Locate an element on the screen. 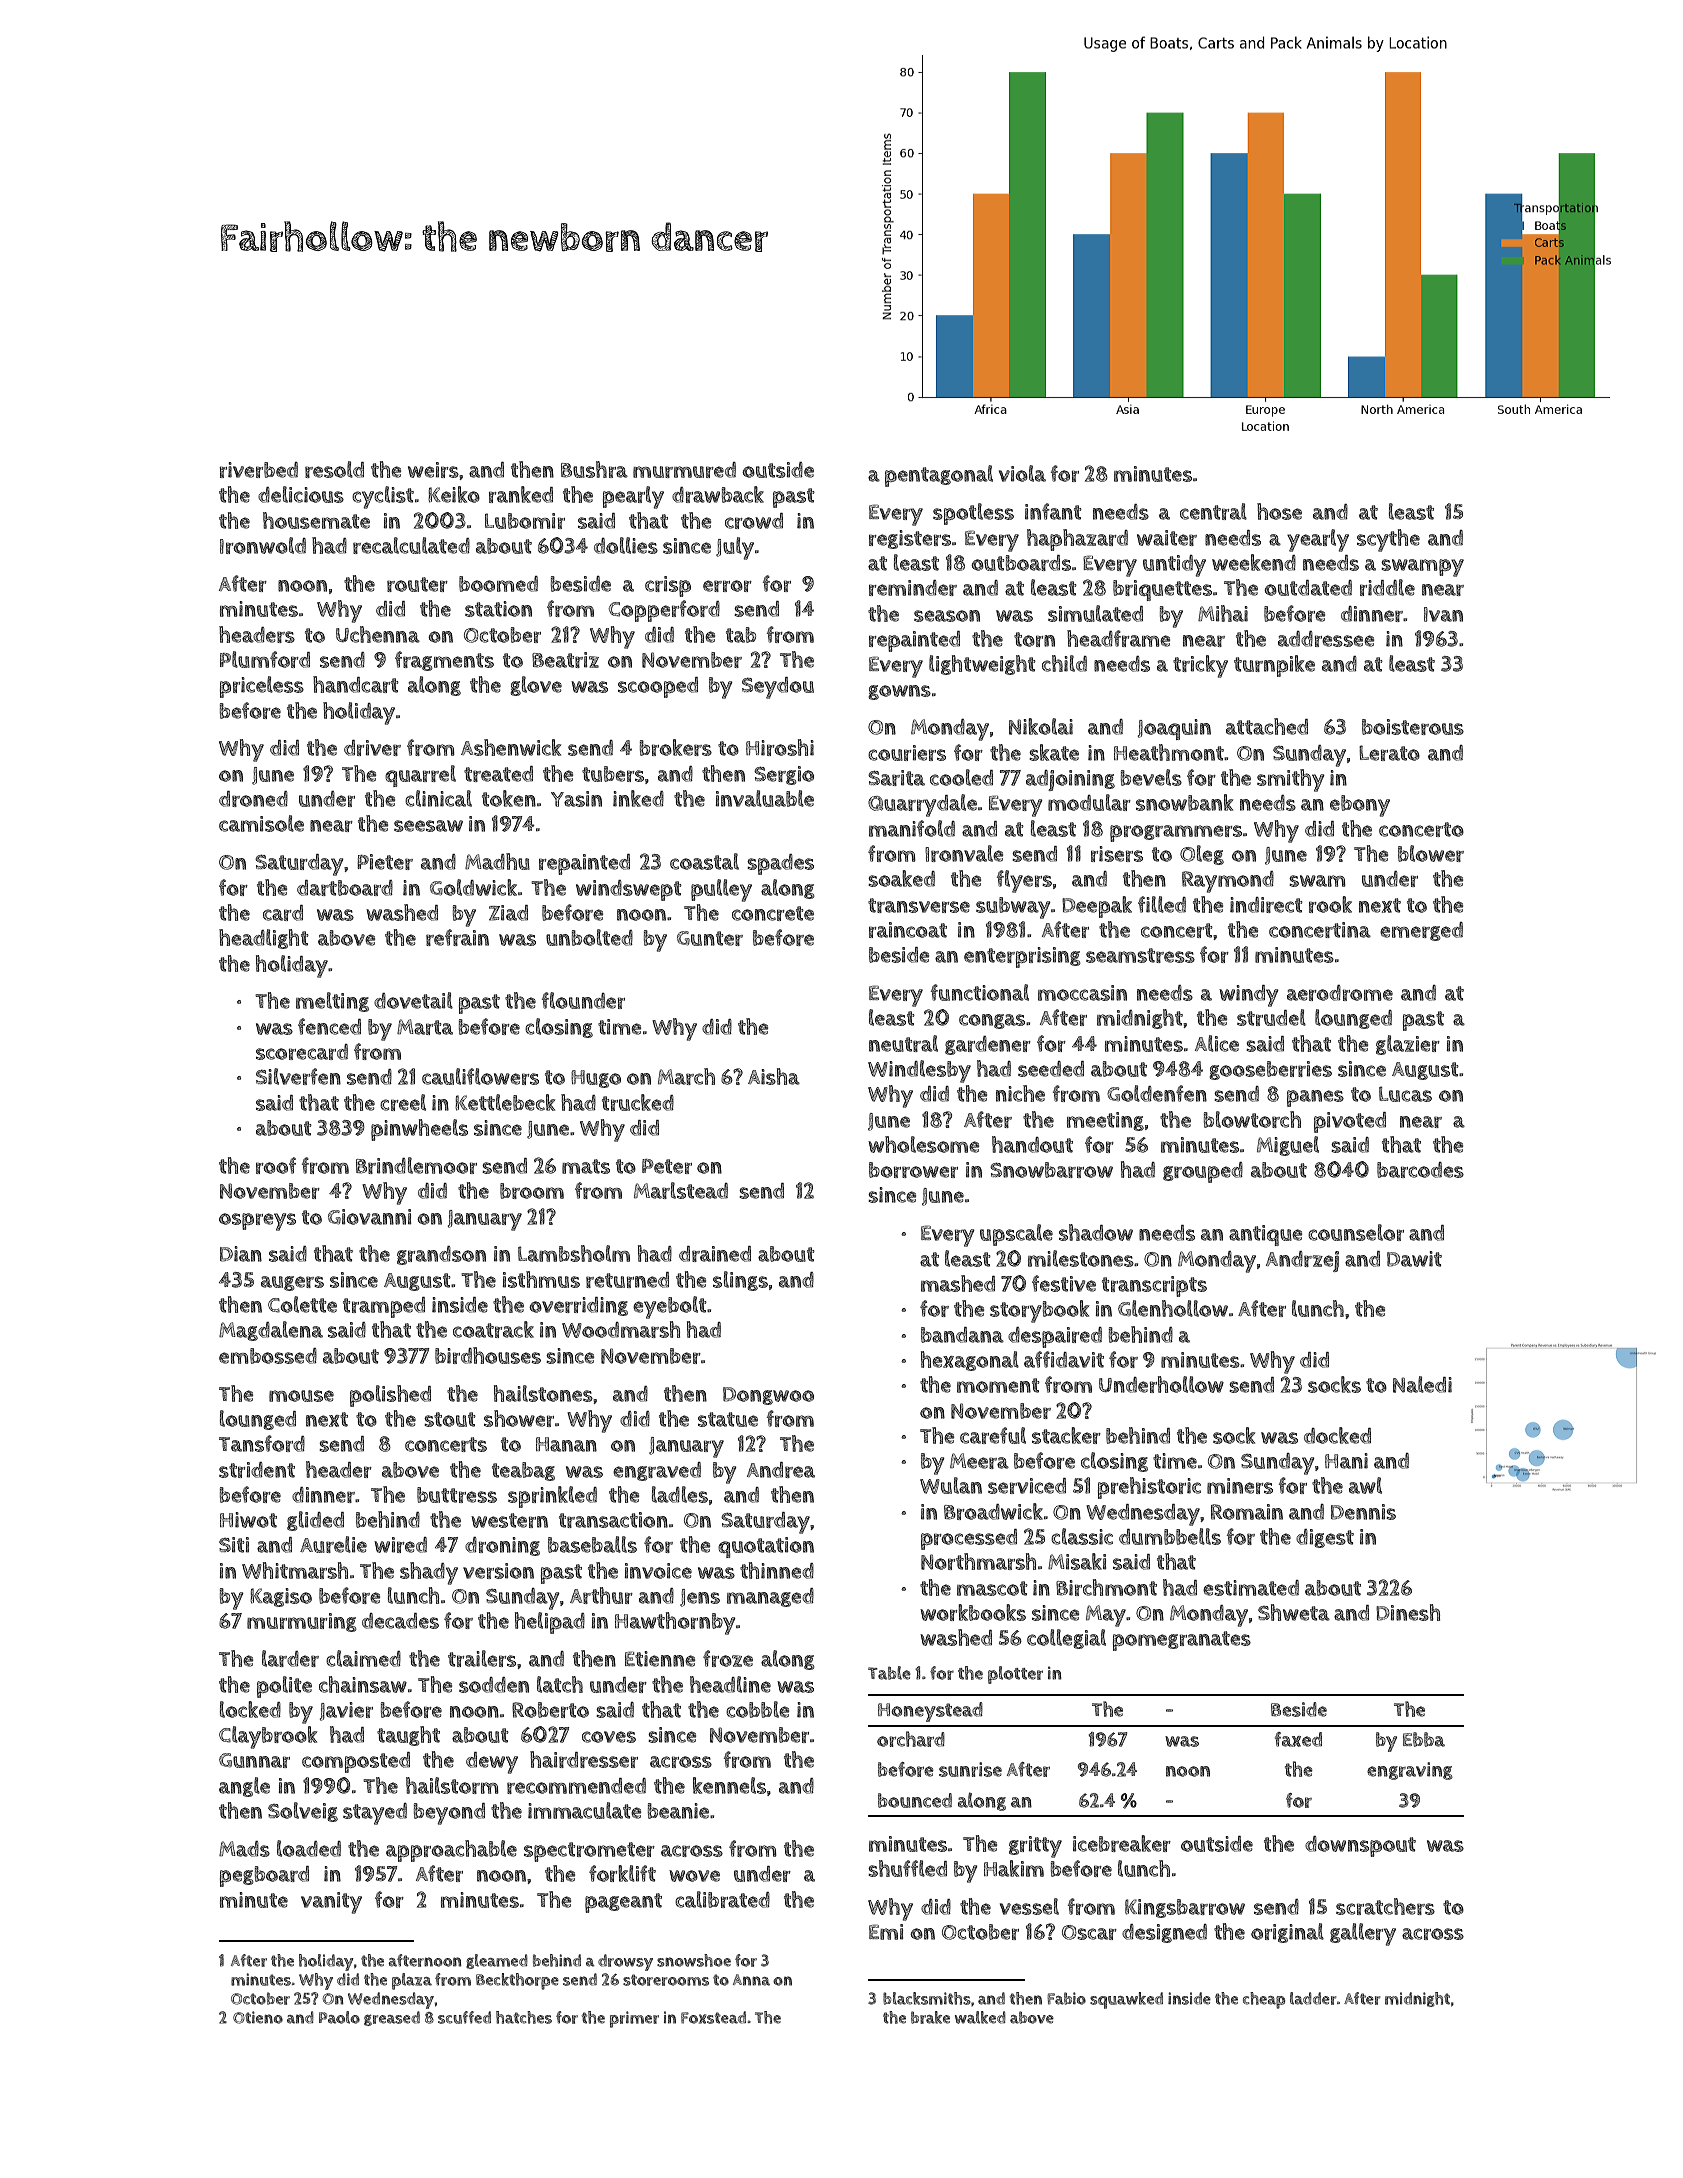  broom is located at coordinates (532, 1191).
